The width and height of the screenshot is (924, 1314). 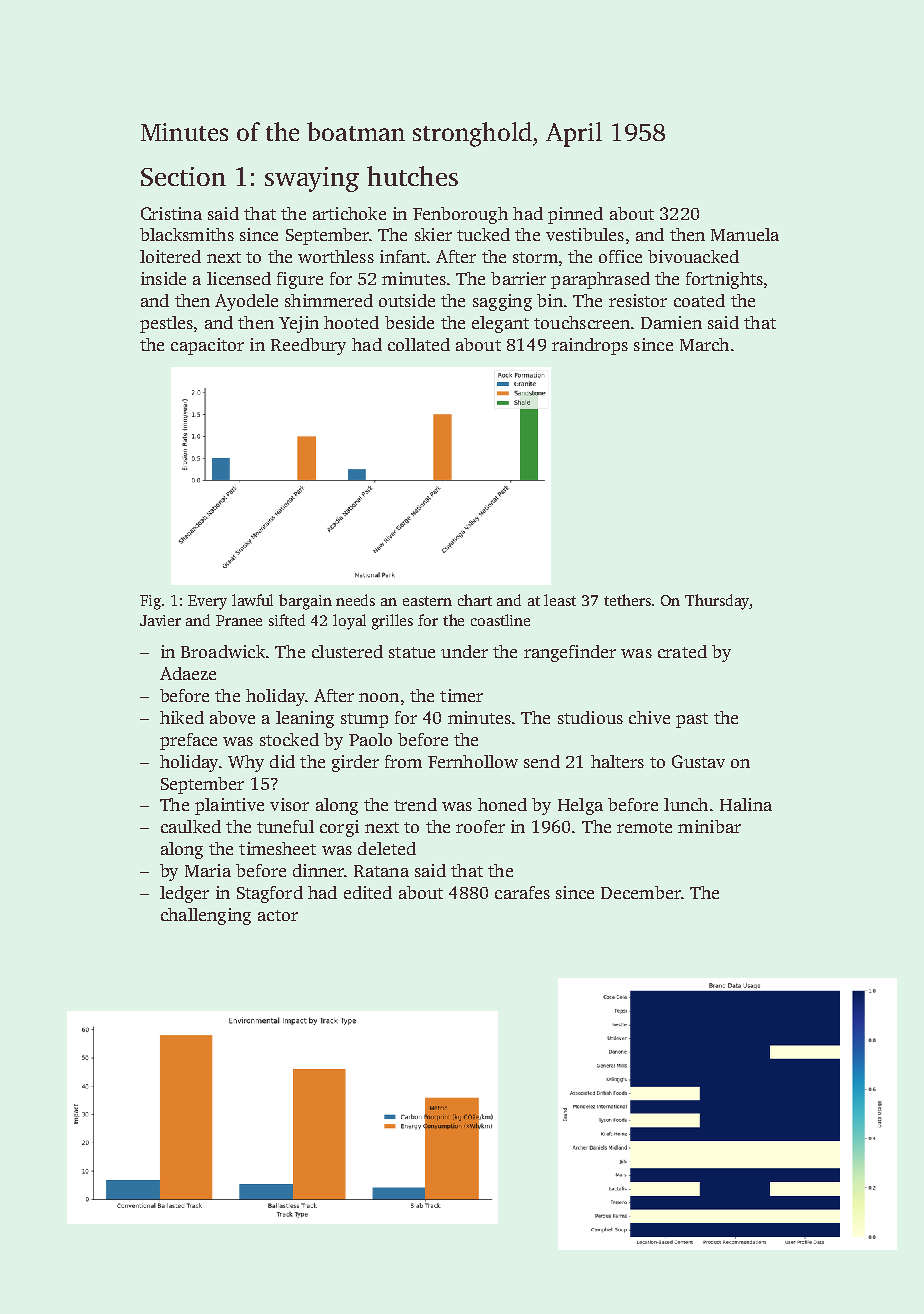 I want to click on past, so click(x=692, y=720).
